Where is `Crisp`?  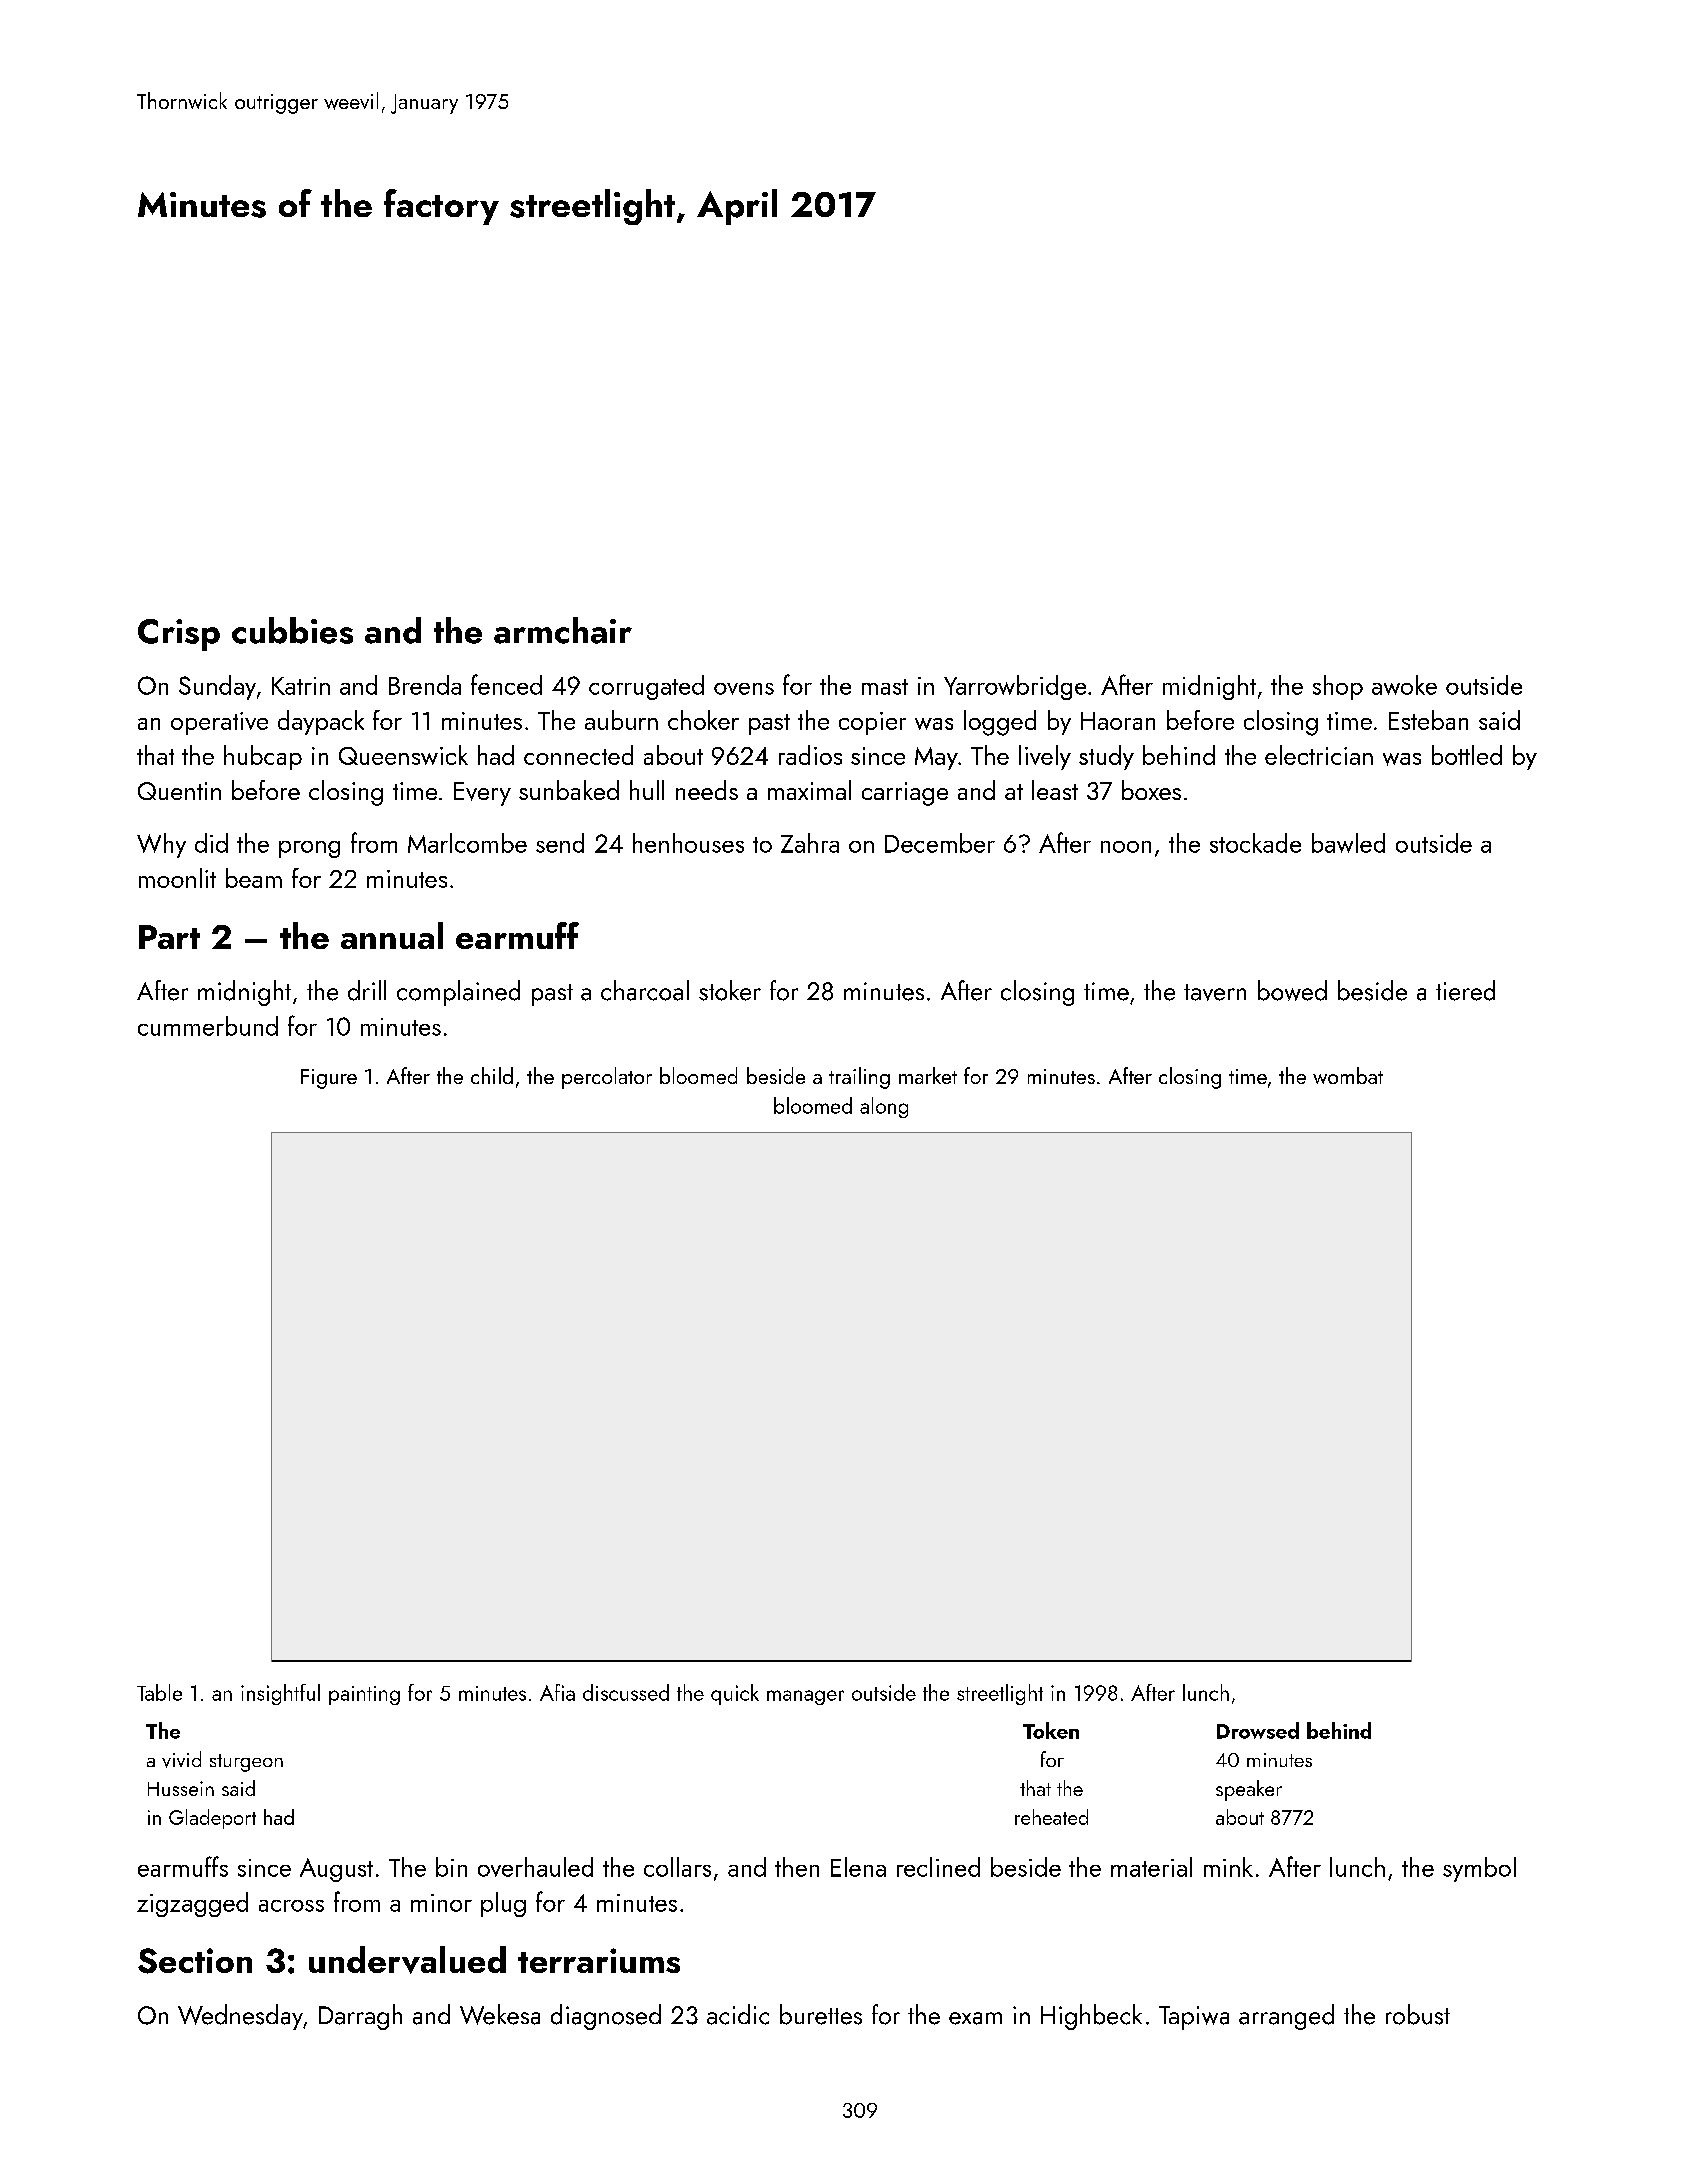
Crisp is located at coordinates (179, 635).
